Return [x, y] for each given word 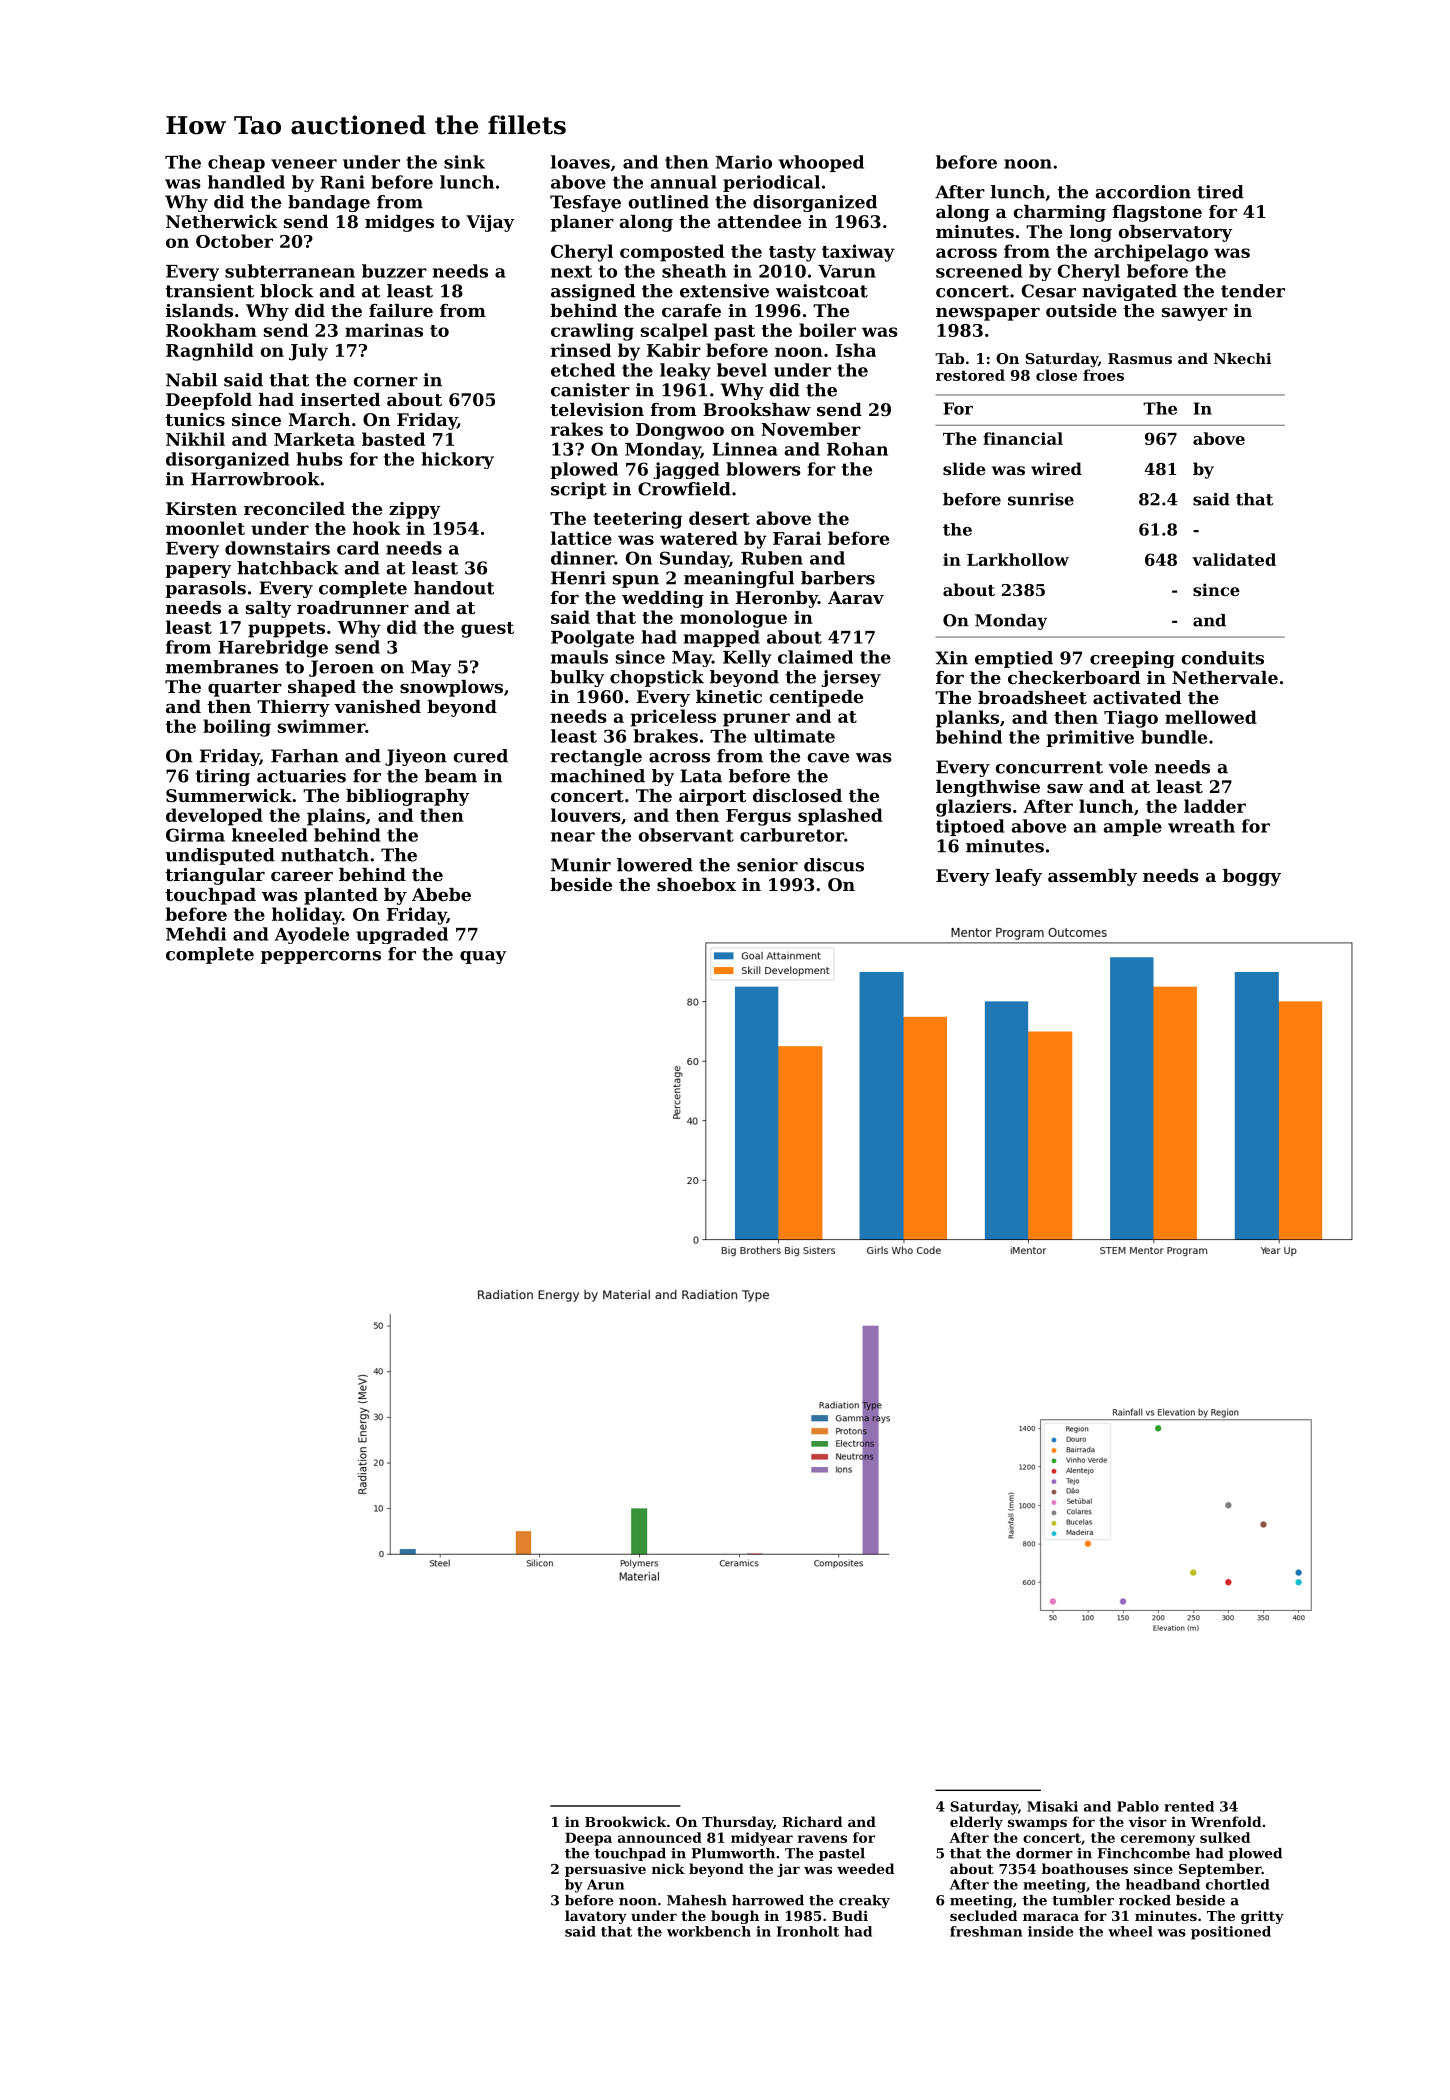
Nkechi [1242, 358]
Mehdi [196, 934]
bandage [329, 203]
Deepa [588, 1839]
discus [834, 865]
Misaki [1052, 1806]
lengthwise [988, 788]
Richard [812, 1821]
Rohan [857, 449]
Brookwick [625, 1821]
